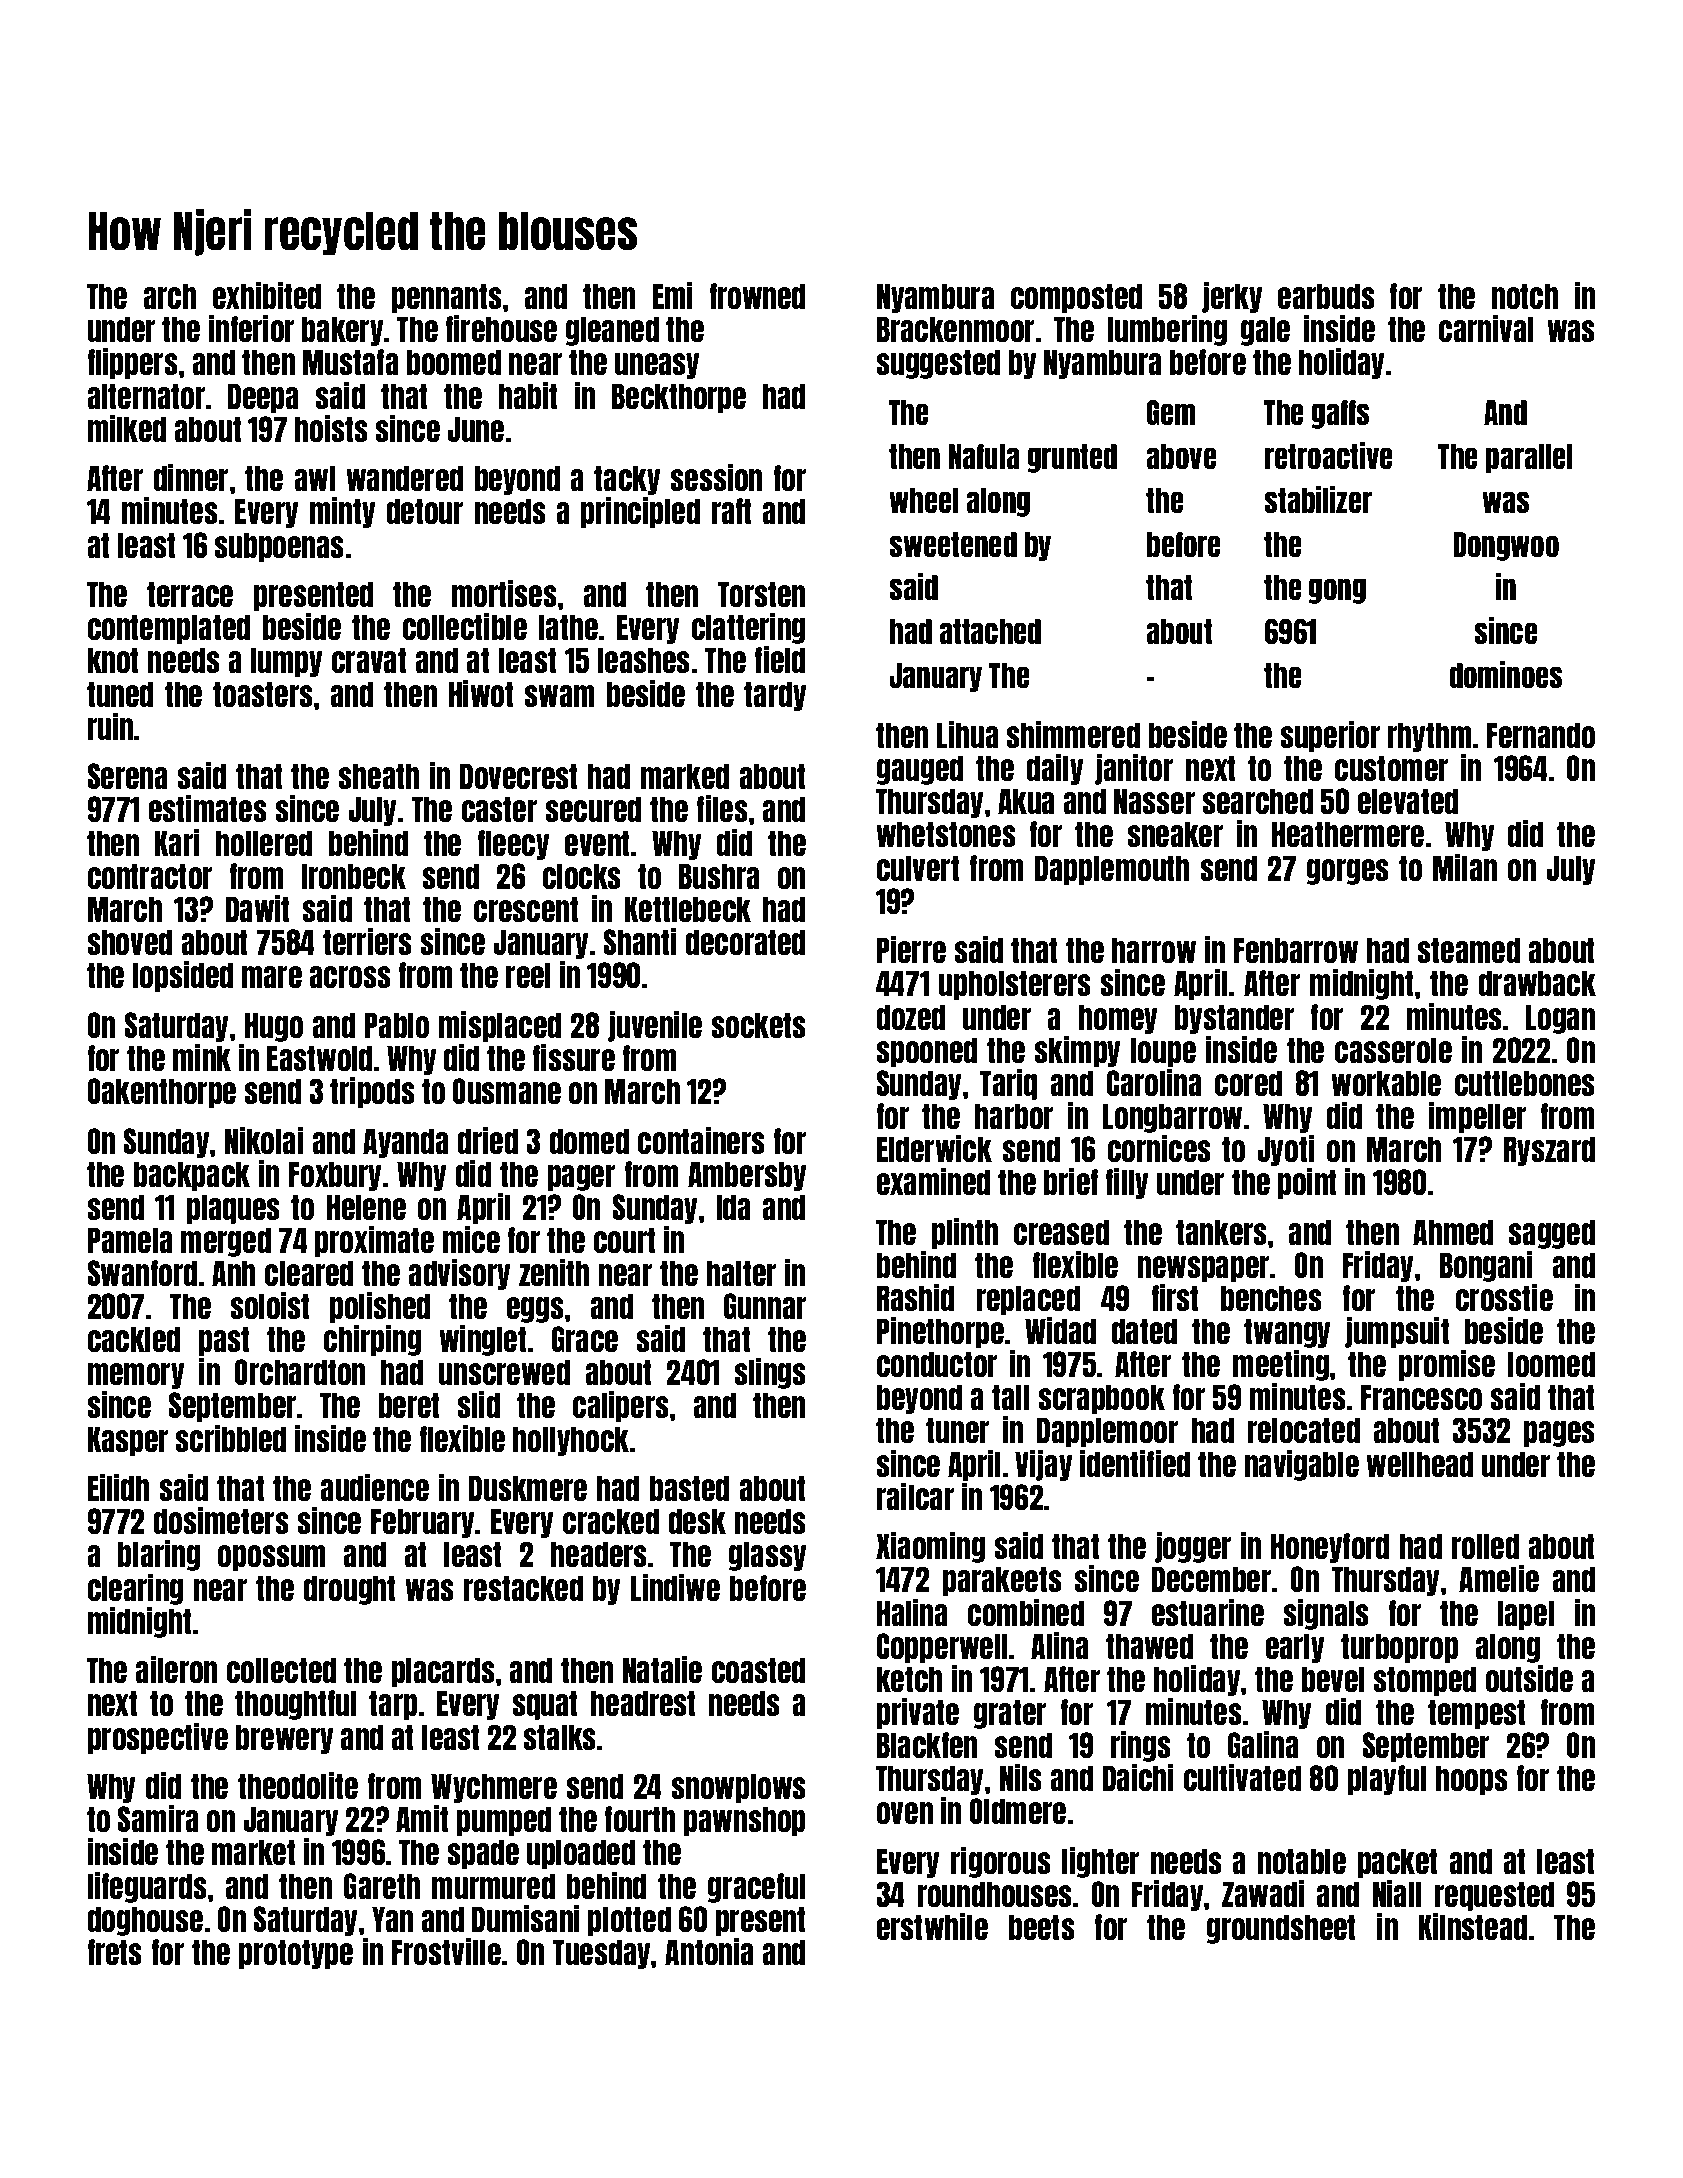 Image resolution: width=1683 pixels, height=2178 pixels. I want to click on railcar, so click(915, 1496).
